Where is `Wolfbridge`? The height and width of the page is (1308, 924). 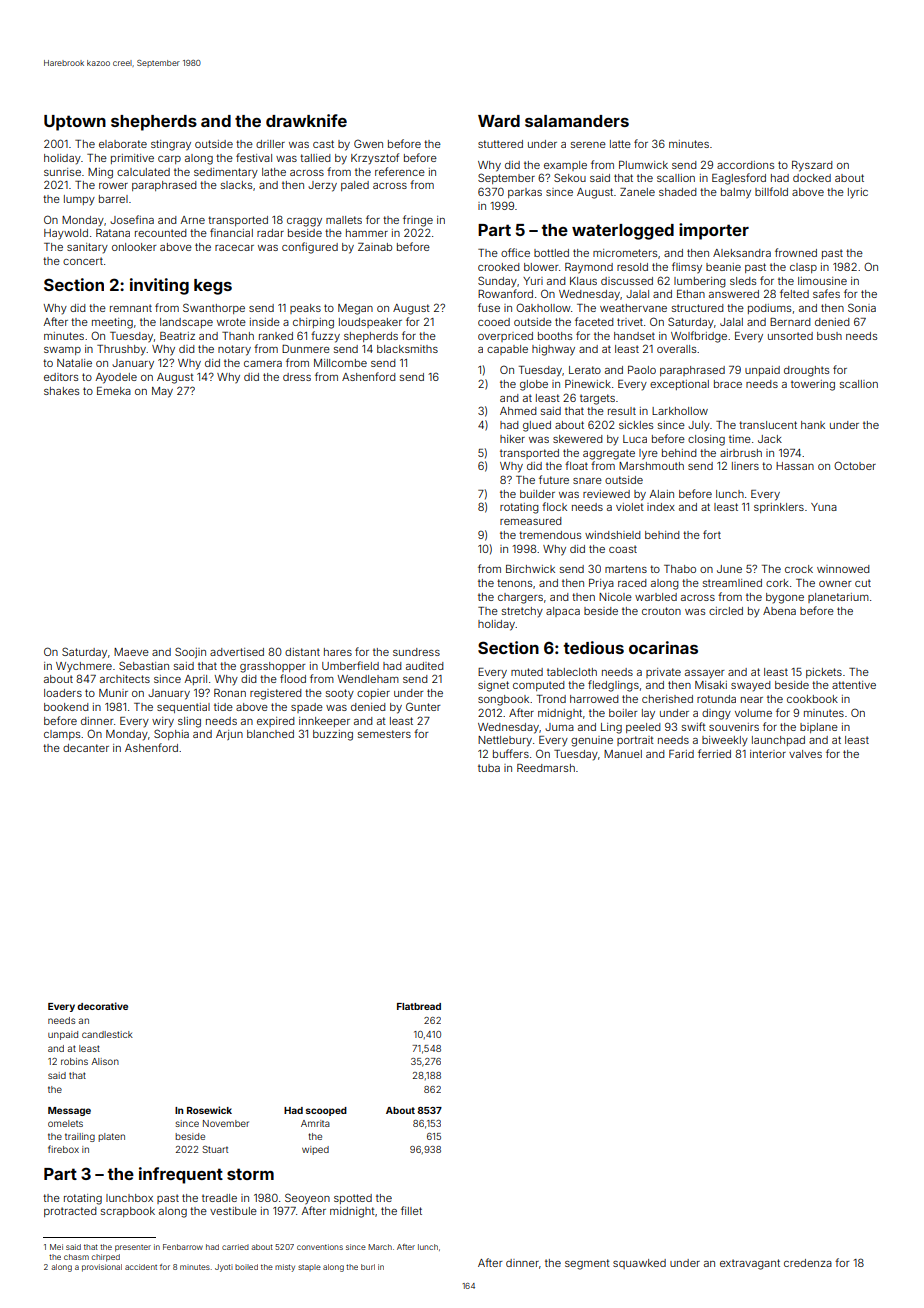 Wolfbridge is located at coordinates (699, 337).
